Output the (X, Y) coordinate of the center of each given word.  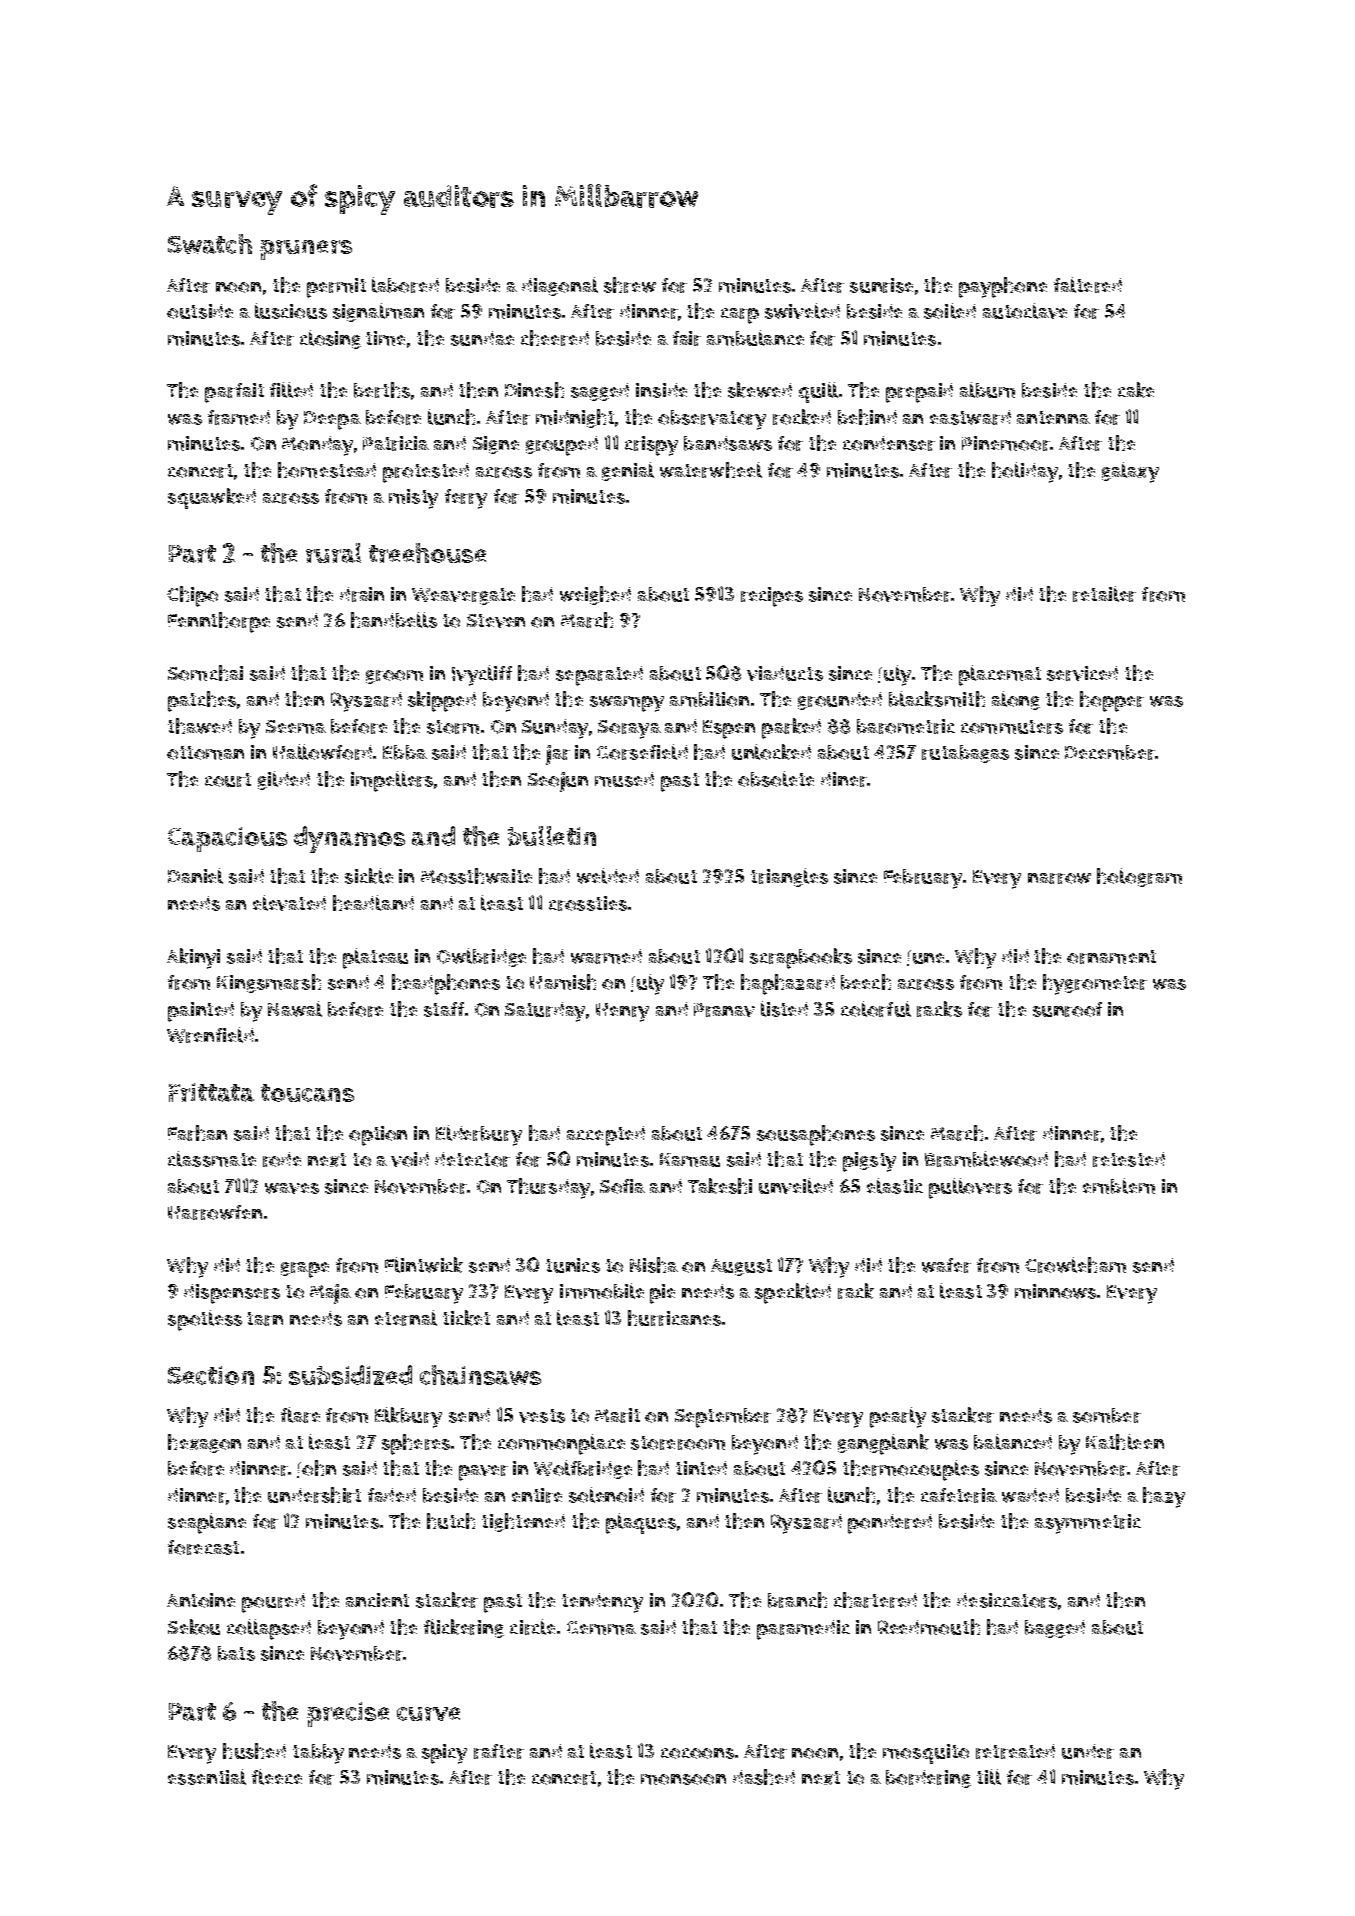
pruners (306, 250)
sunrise (881, 285)
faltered (1088, 285)
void (410, 1159)
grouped (562, 446)
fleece (277, 1777)
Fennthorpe (219, 622)
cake (1136, 390)
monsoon (683, 1779)
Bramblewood (986, 1159)
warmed (606, 956)
